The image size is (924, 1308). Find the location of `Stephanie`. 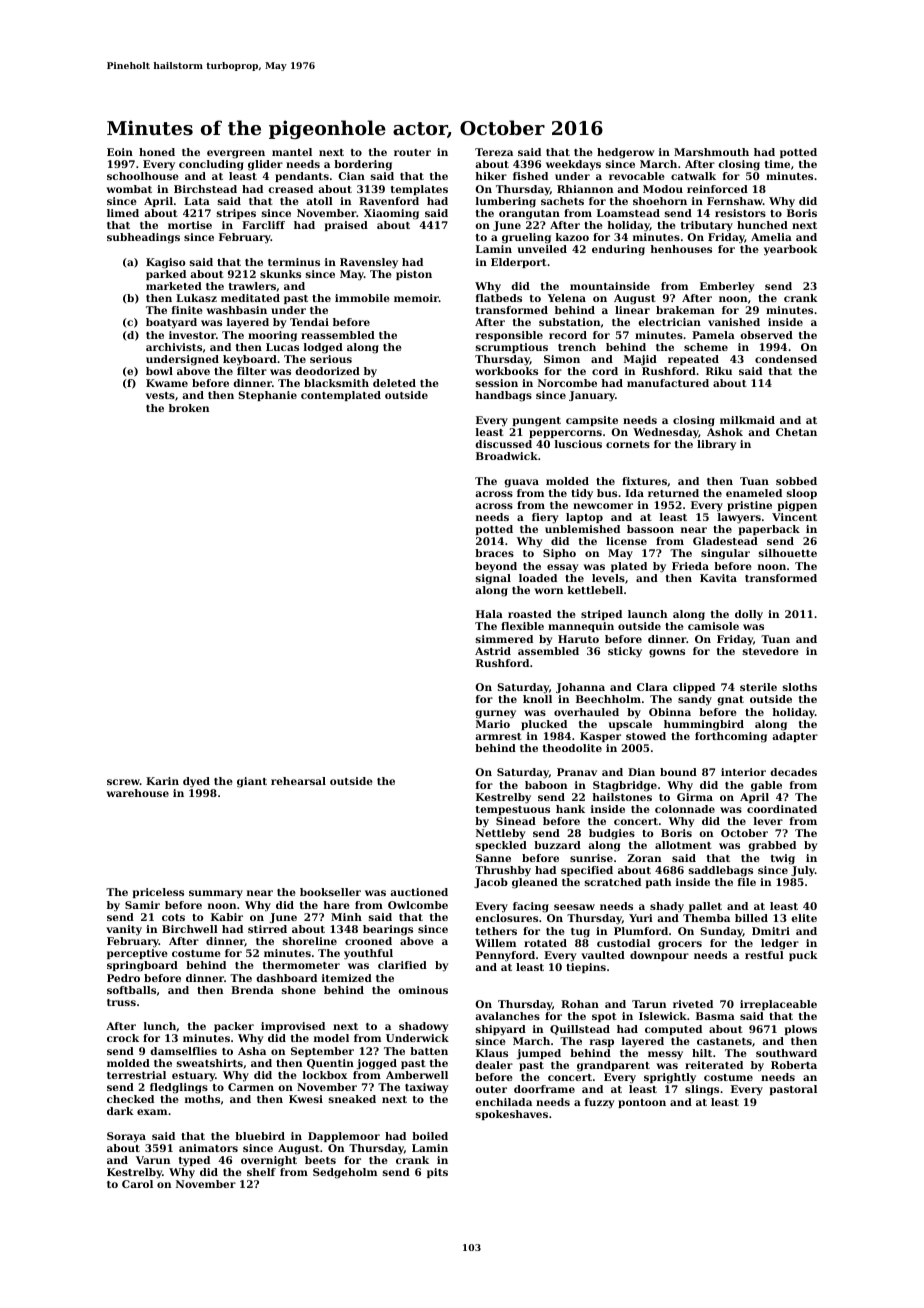

Stephanie is located at coordinates (267, 396).
